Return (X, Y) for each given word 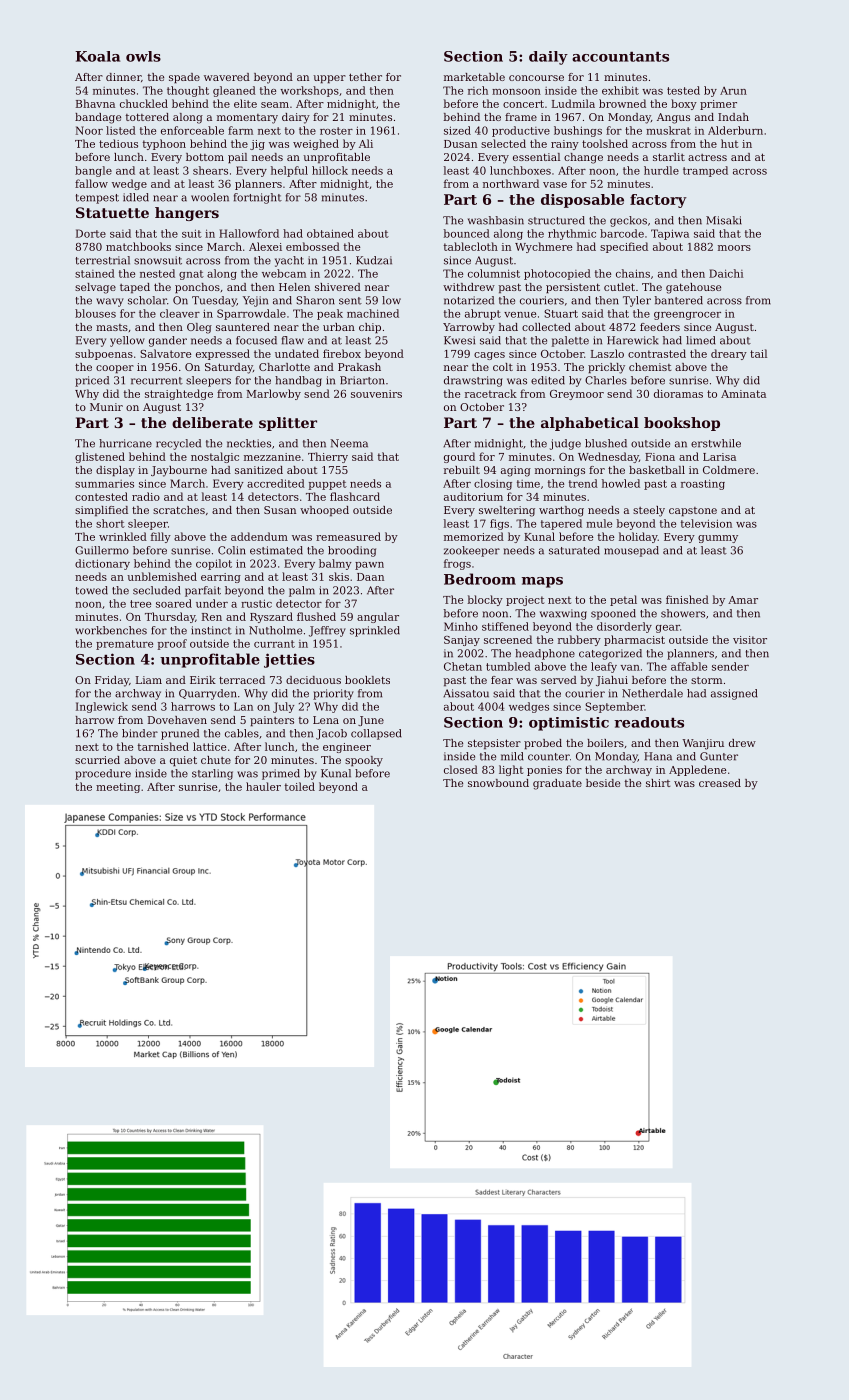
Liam (149, 680)
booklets (367, 680)
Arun (733, 91)
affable (689, 666)
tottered (147, 117)
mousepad (631, 551)
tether (365, 77)
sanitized (259, 470)
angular (378, 617)
